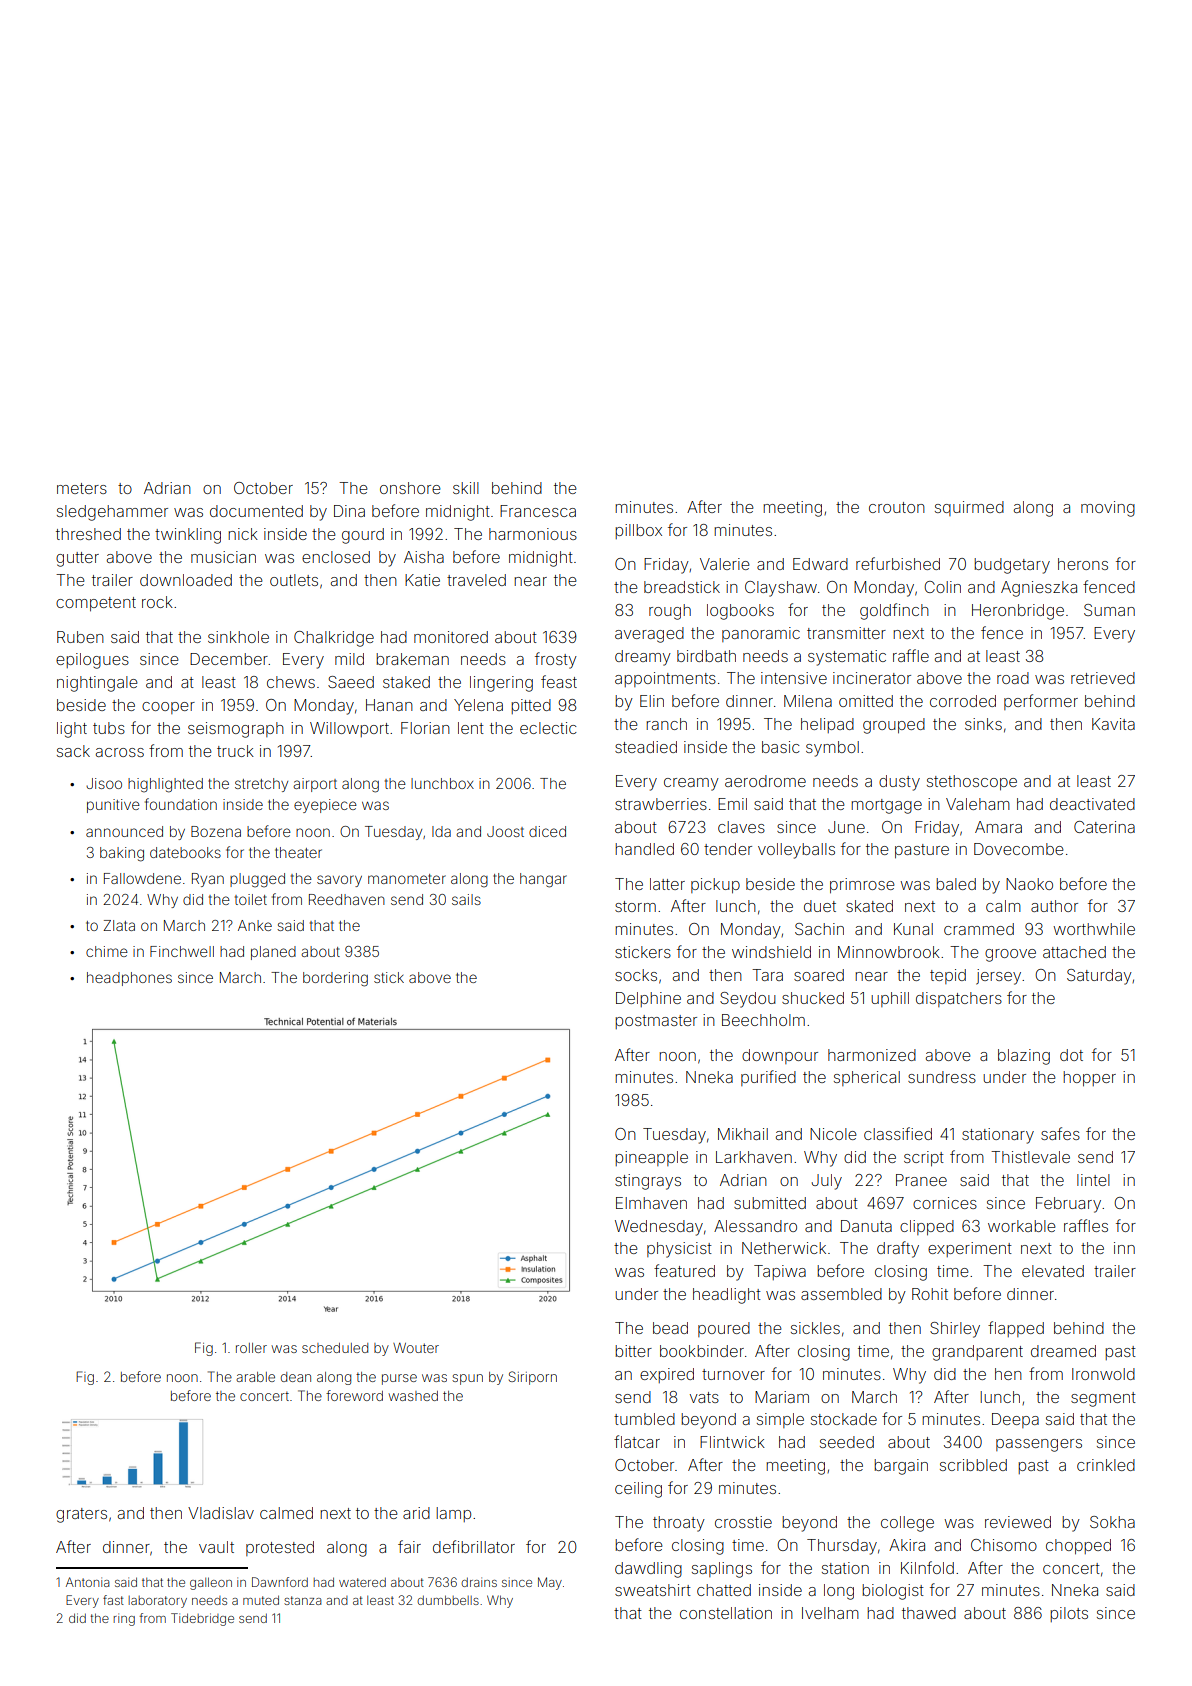 The height and width of the screenshot is (1686, 1192). What do you see at coordinates (929, 1613) in the screenshot?
I see `thawed` at bounding box center [929, 1613].
